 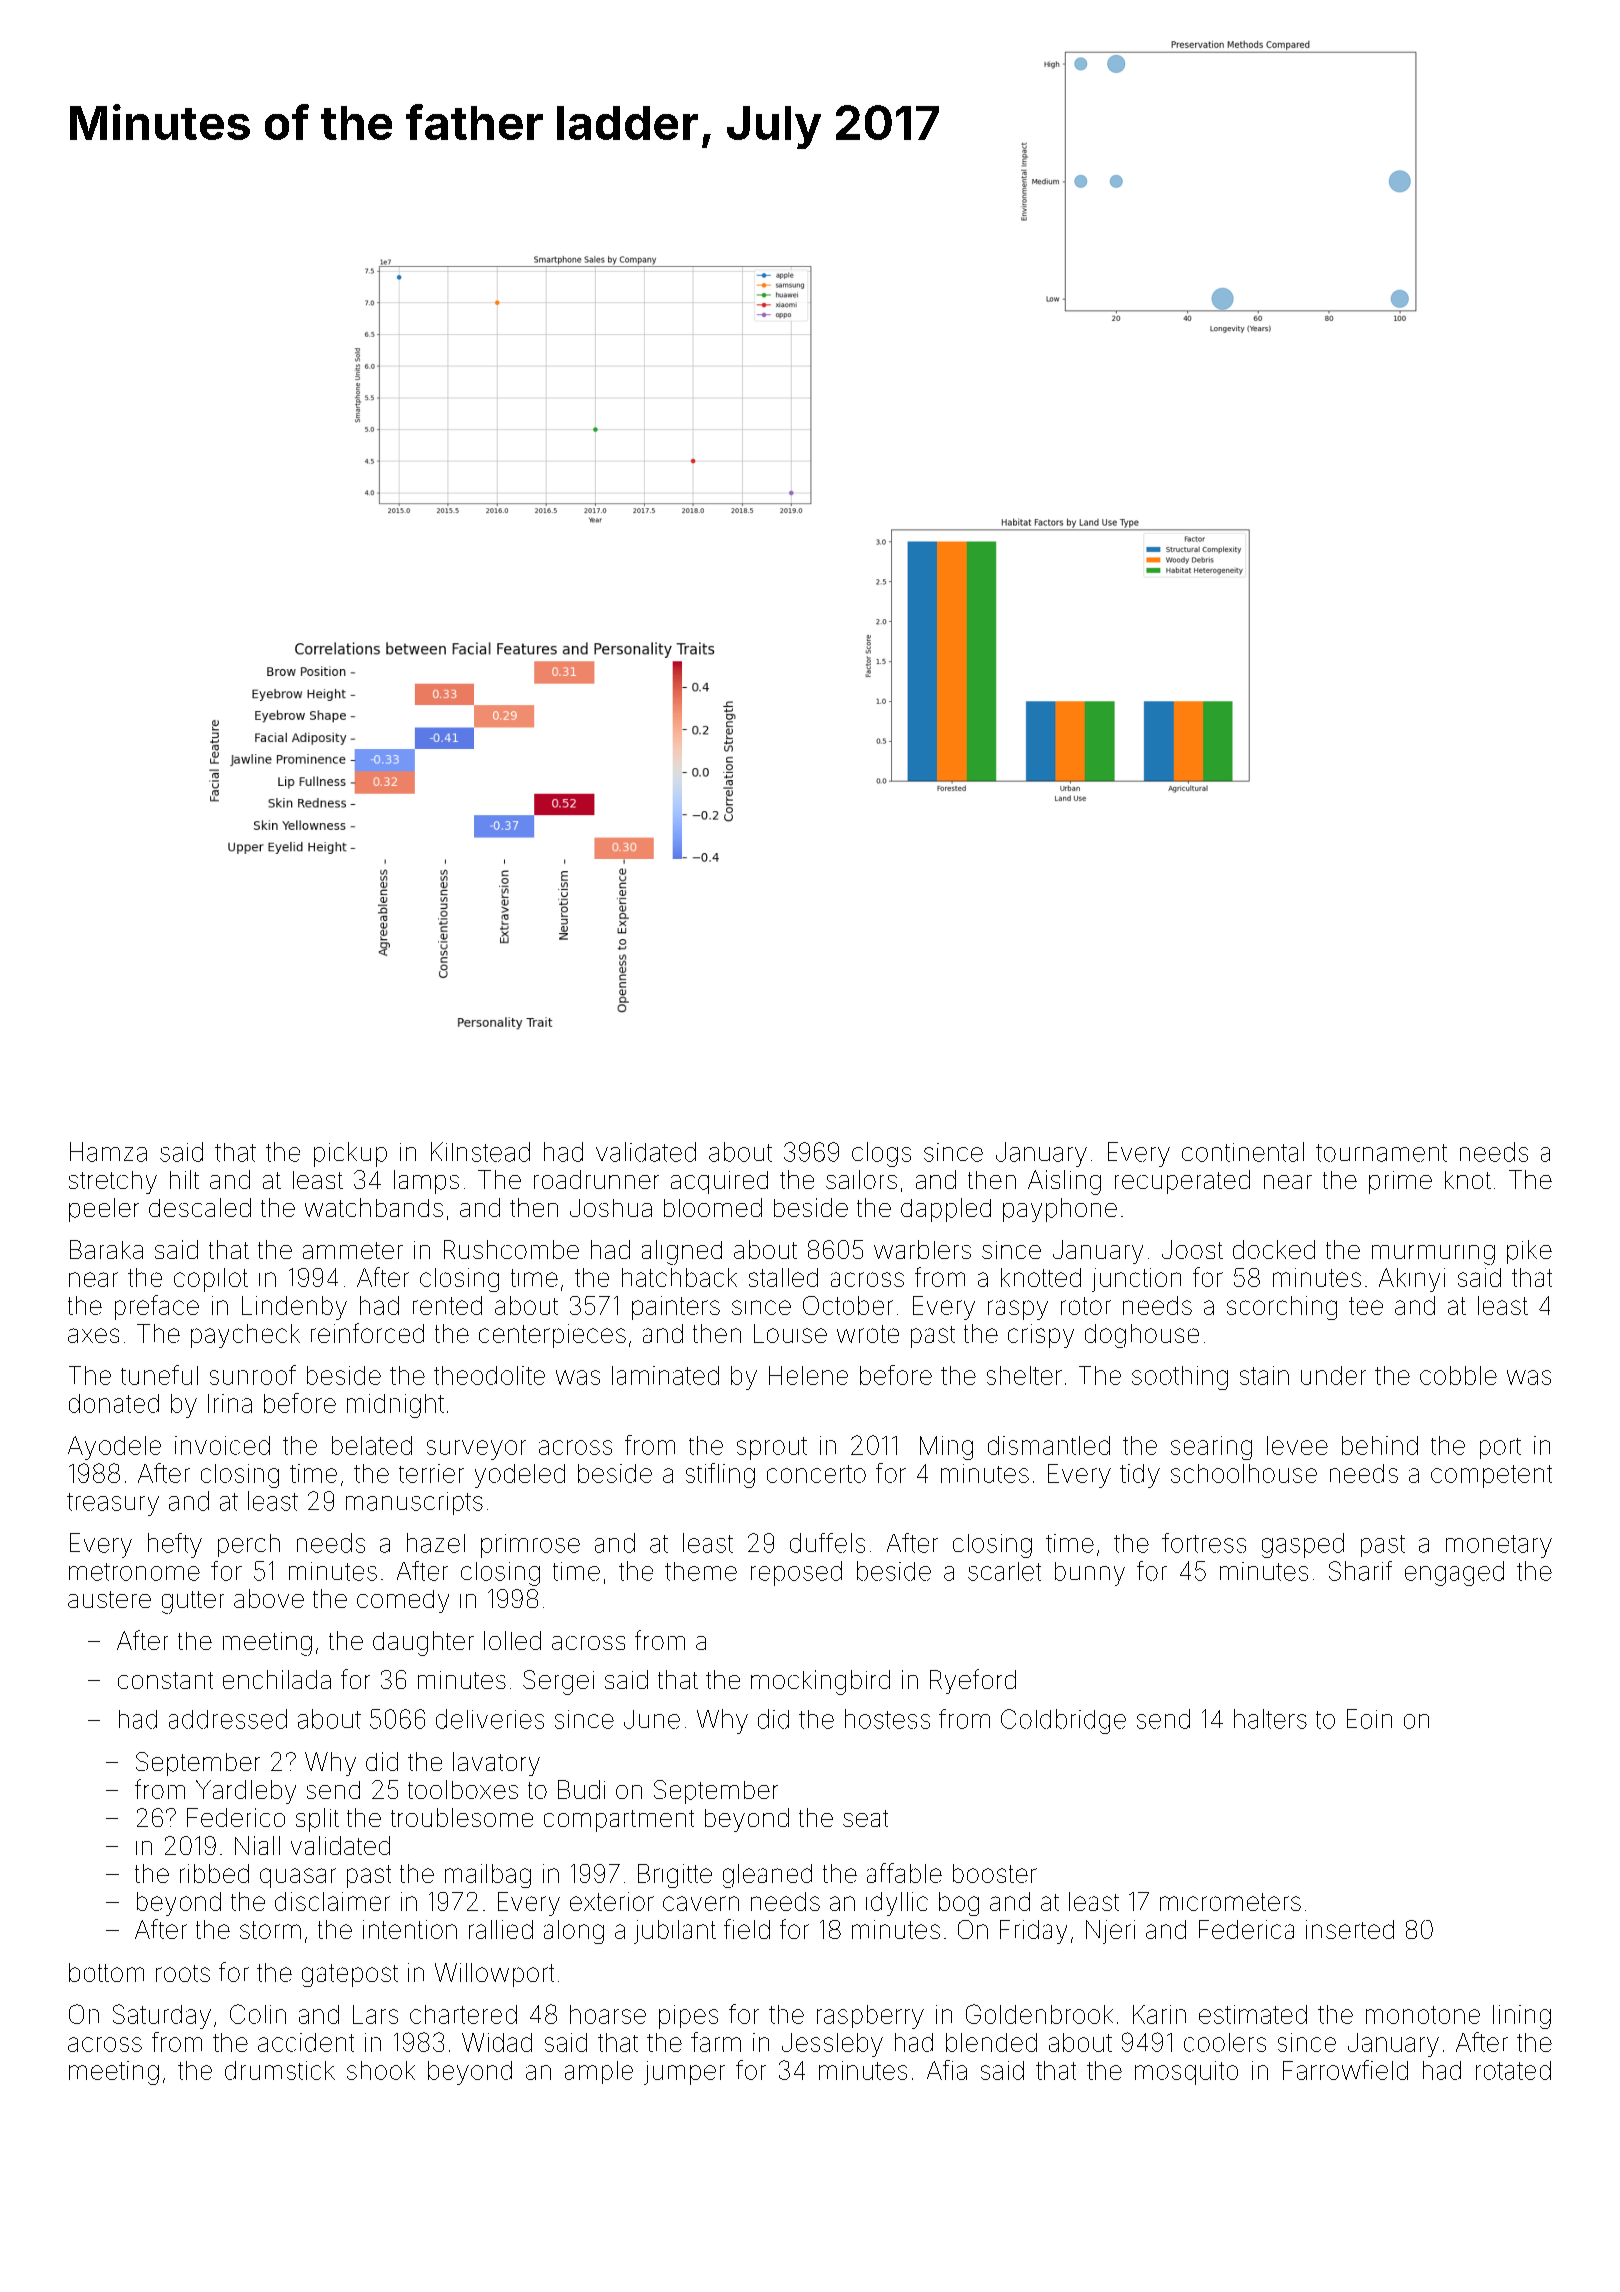 What do you see at coordinates (258, 2014) in the screenshot?
I see `Colin` at bounding box center [258, 2014].
